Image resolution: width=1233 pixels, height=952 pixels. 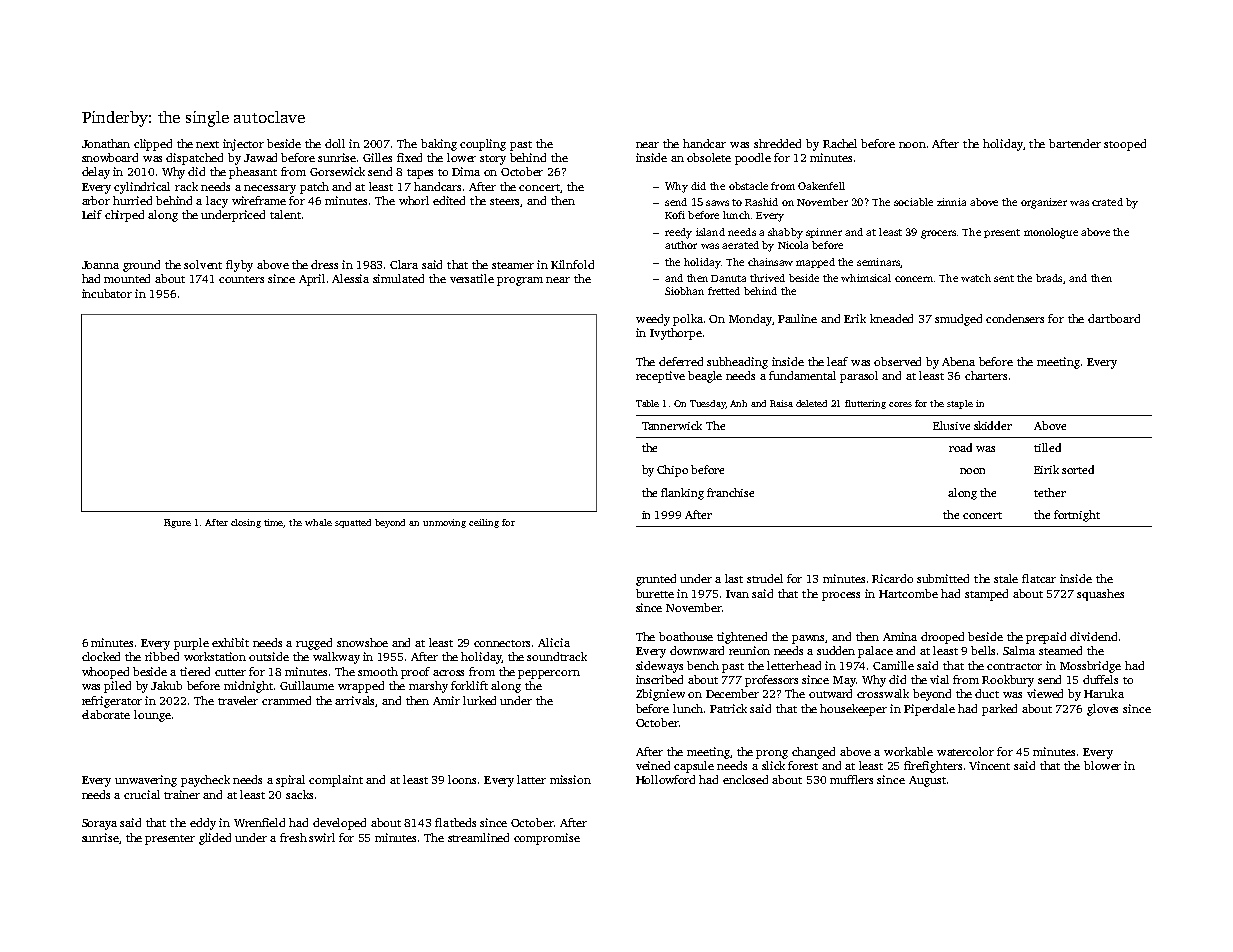 What do you see at coordinates (253, 173) in the screenshot?
I see `pheasant` at bounding box center [253, 173].
